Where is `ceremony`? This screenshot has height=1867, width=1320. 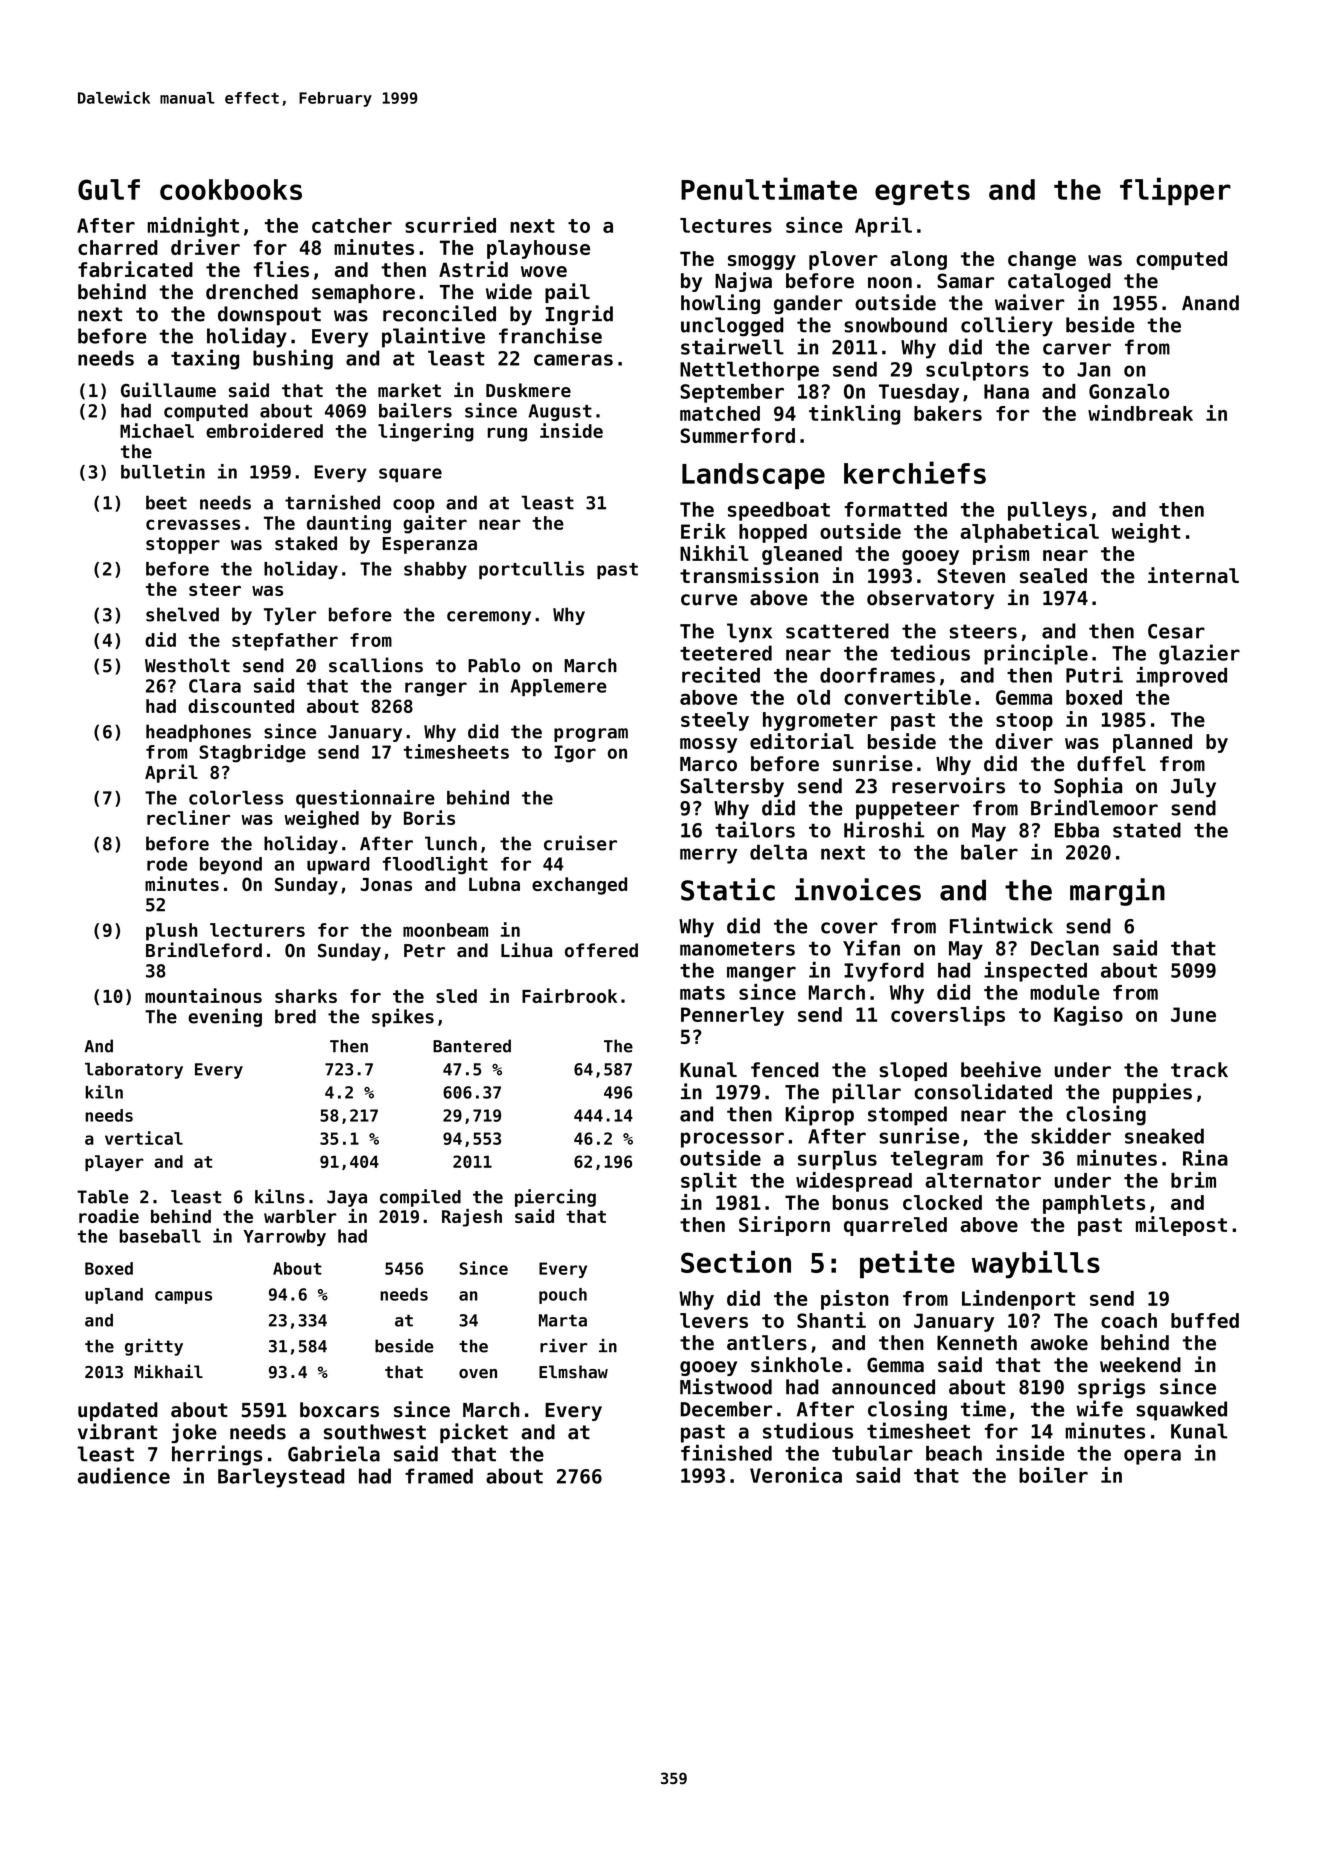 ceremony is located at coordinates (489, 618).
